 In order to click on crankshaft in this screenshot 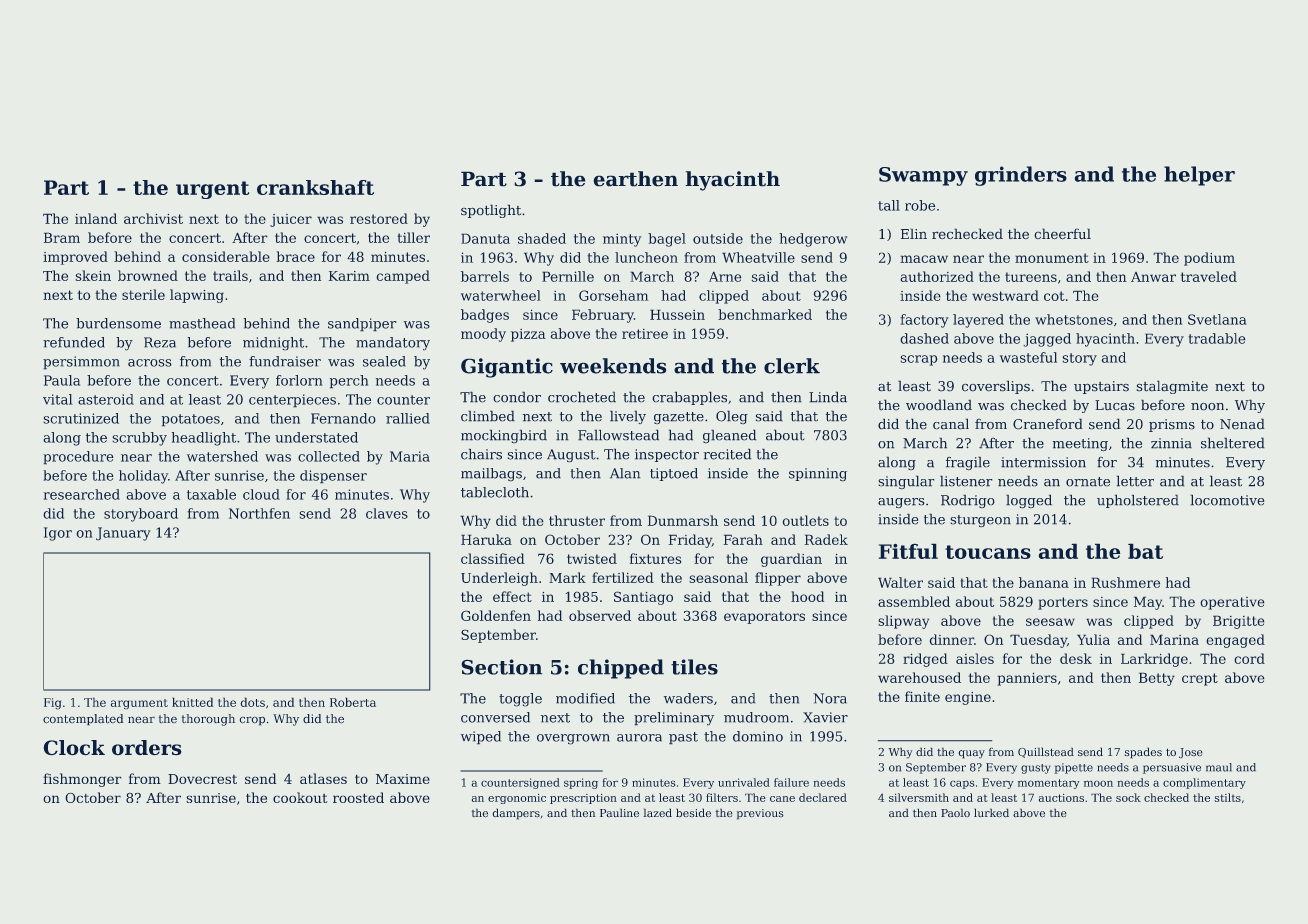, I will do `click(315, 187)`.
